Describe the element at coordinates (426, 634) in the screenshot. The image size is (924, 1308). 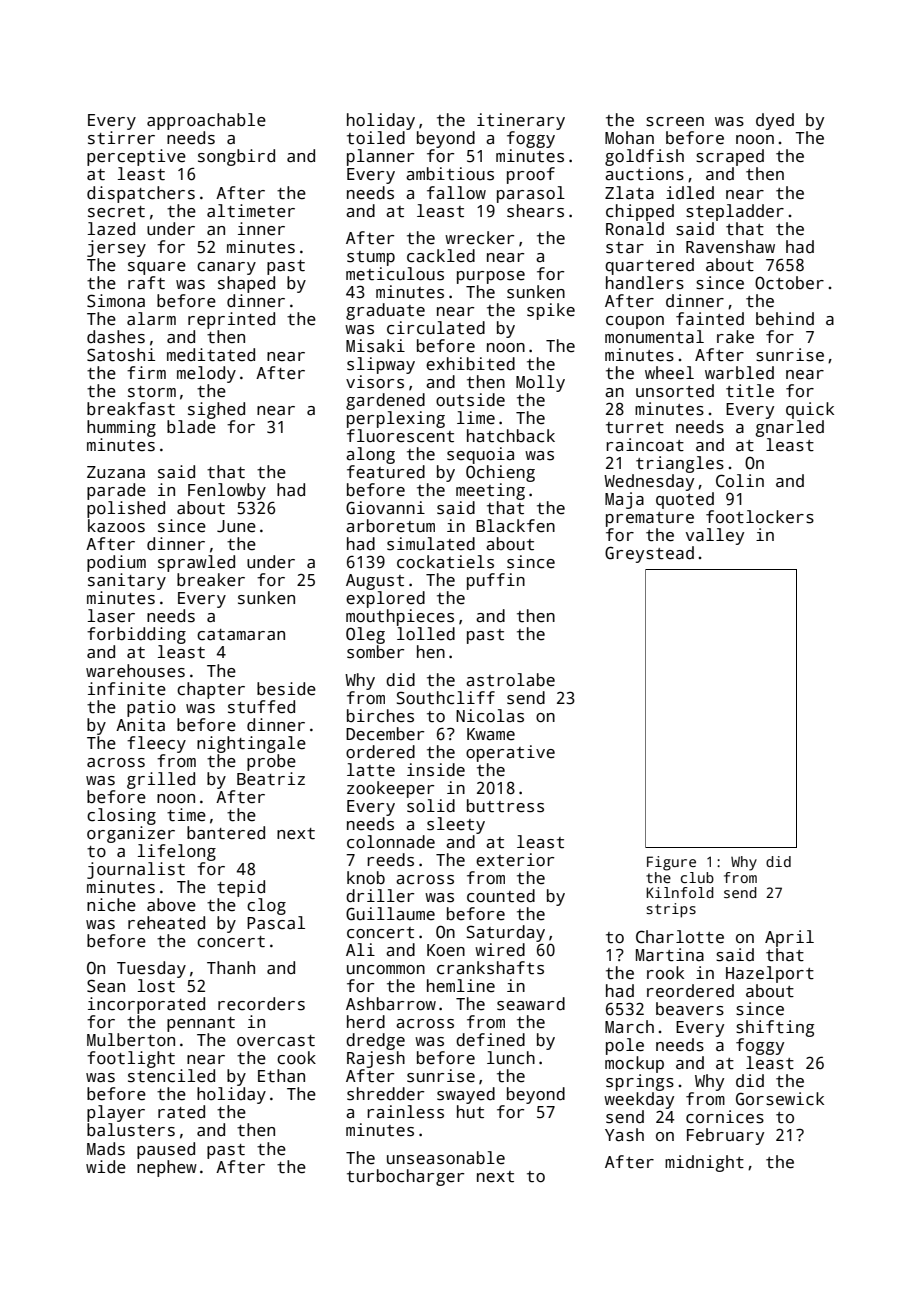
I see `lolled` at that location.
